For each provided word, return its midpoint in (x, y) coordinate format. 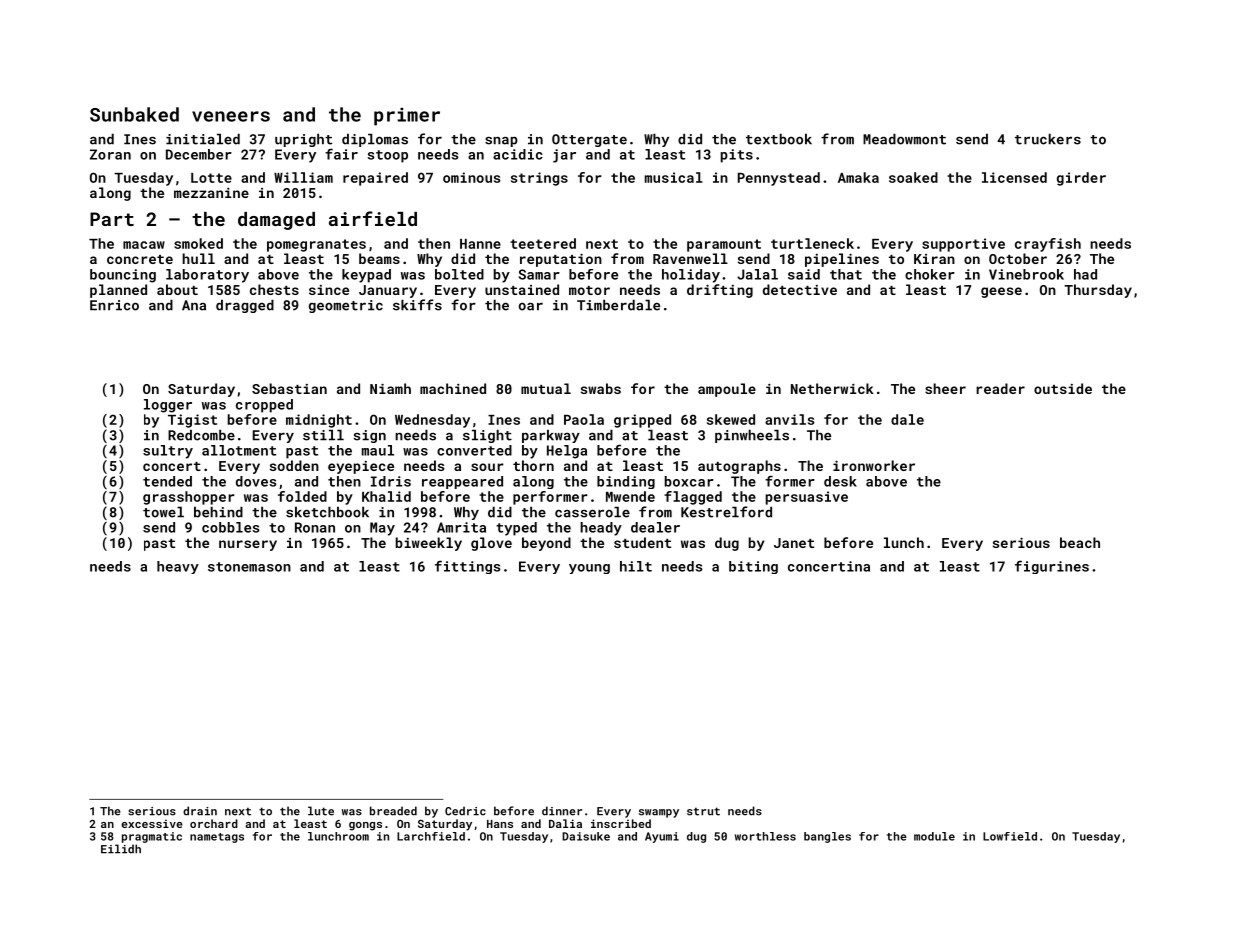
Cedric (465, 811)
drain (200, 811)
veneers (231, 116)
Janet (794, 543)
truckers (1048, 139)
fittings (468, 567)
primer (407, 116)
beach (1080, 542)
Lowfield (1010, 836)
